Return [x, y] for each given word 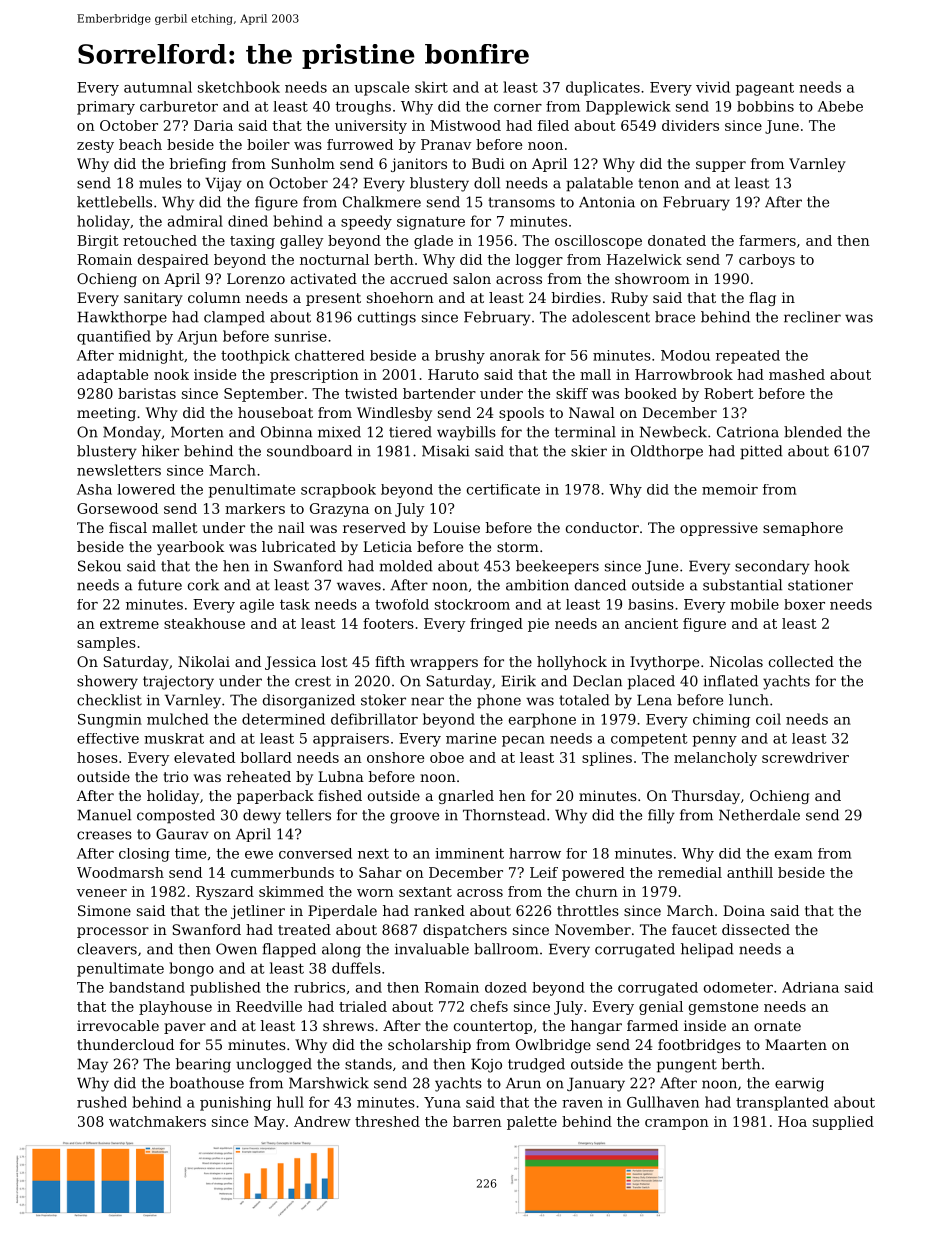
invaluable [432, 949]
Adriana [810, 987]
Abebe [840, 106]
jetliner [258, 912]
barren [477, 1121]
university [371, 127]
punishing [235, 1103]
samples [106, 644]
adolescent [611, 317]
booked [651, 393]
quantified [114, 337]
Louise [456, 527]
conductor [602, 527]
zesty [95, 146]
